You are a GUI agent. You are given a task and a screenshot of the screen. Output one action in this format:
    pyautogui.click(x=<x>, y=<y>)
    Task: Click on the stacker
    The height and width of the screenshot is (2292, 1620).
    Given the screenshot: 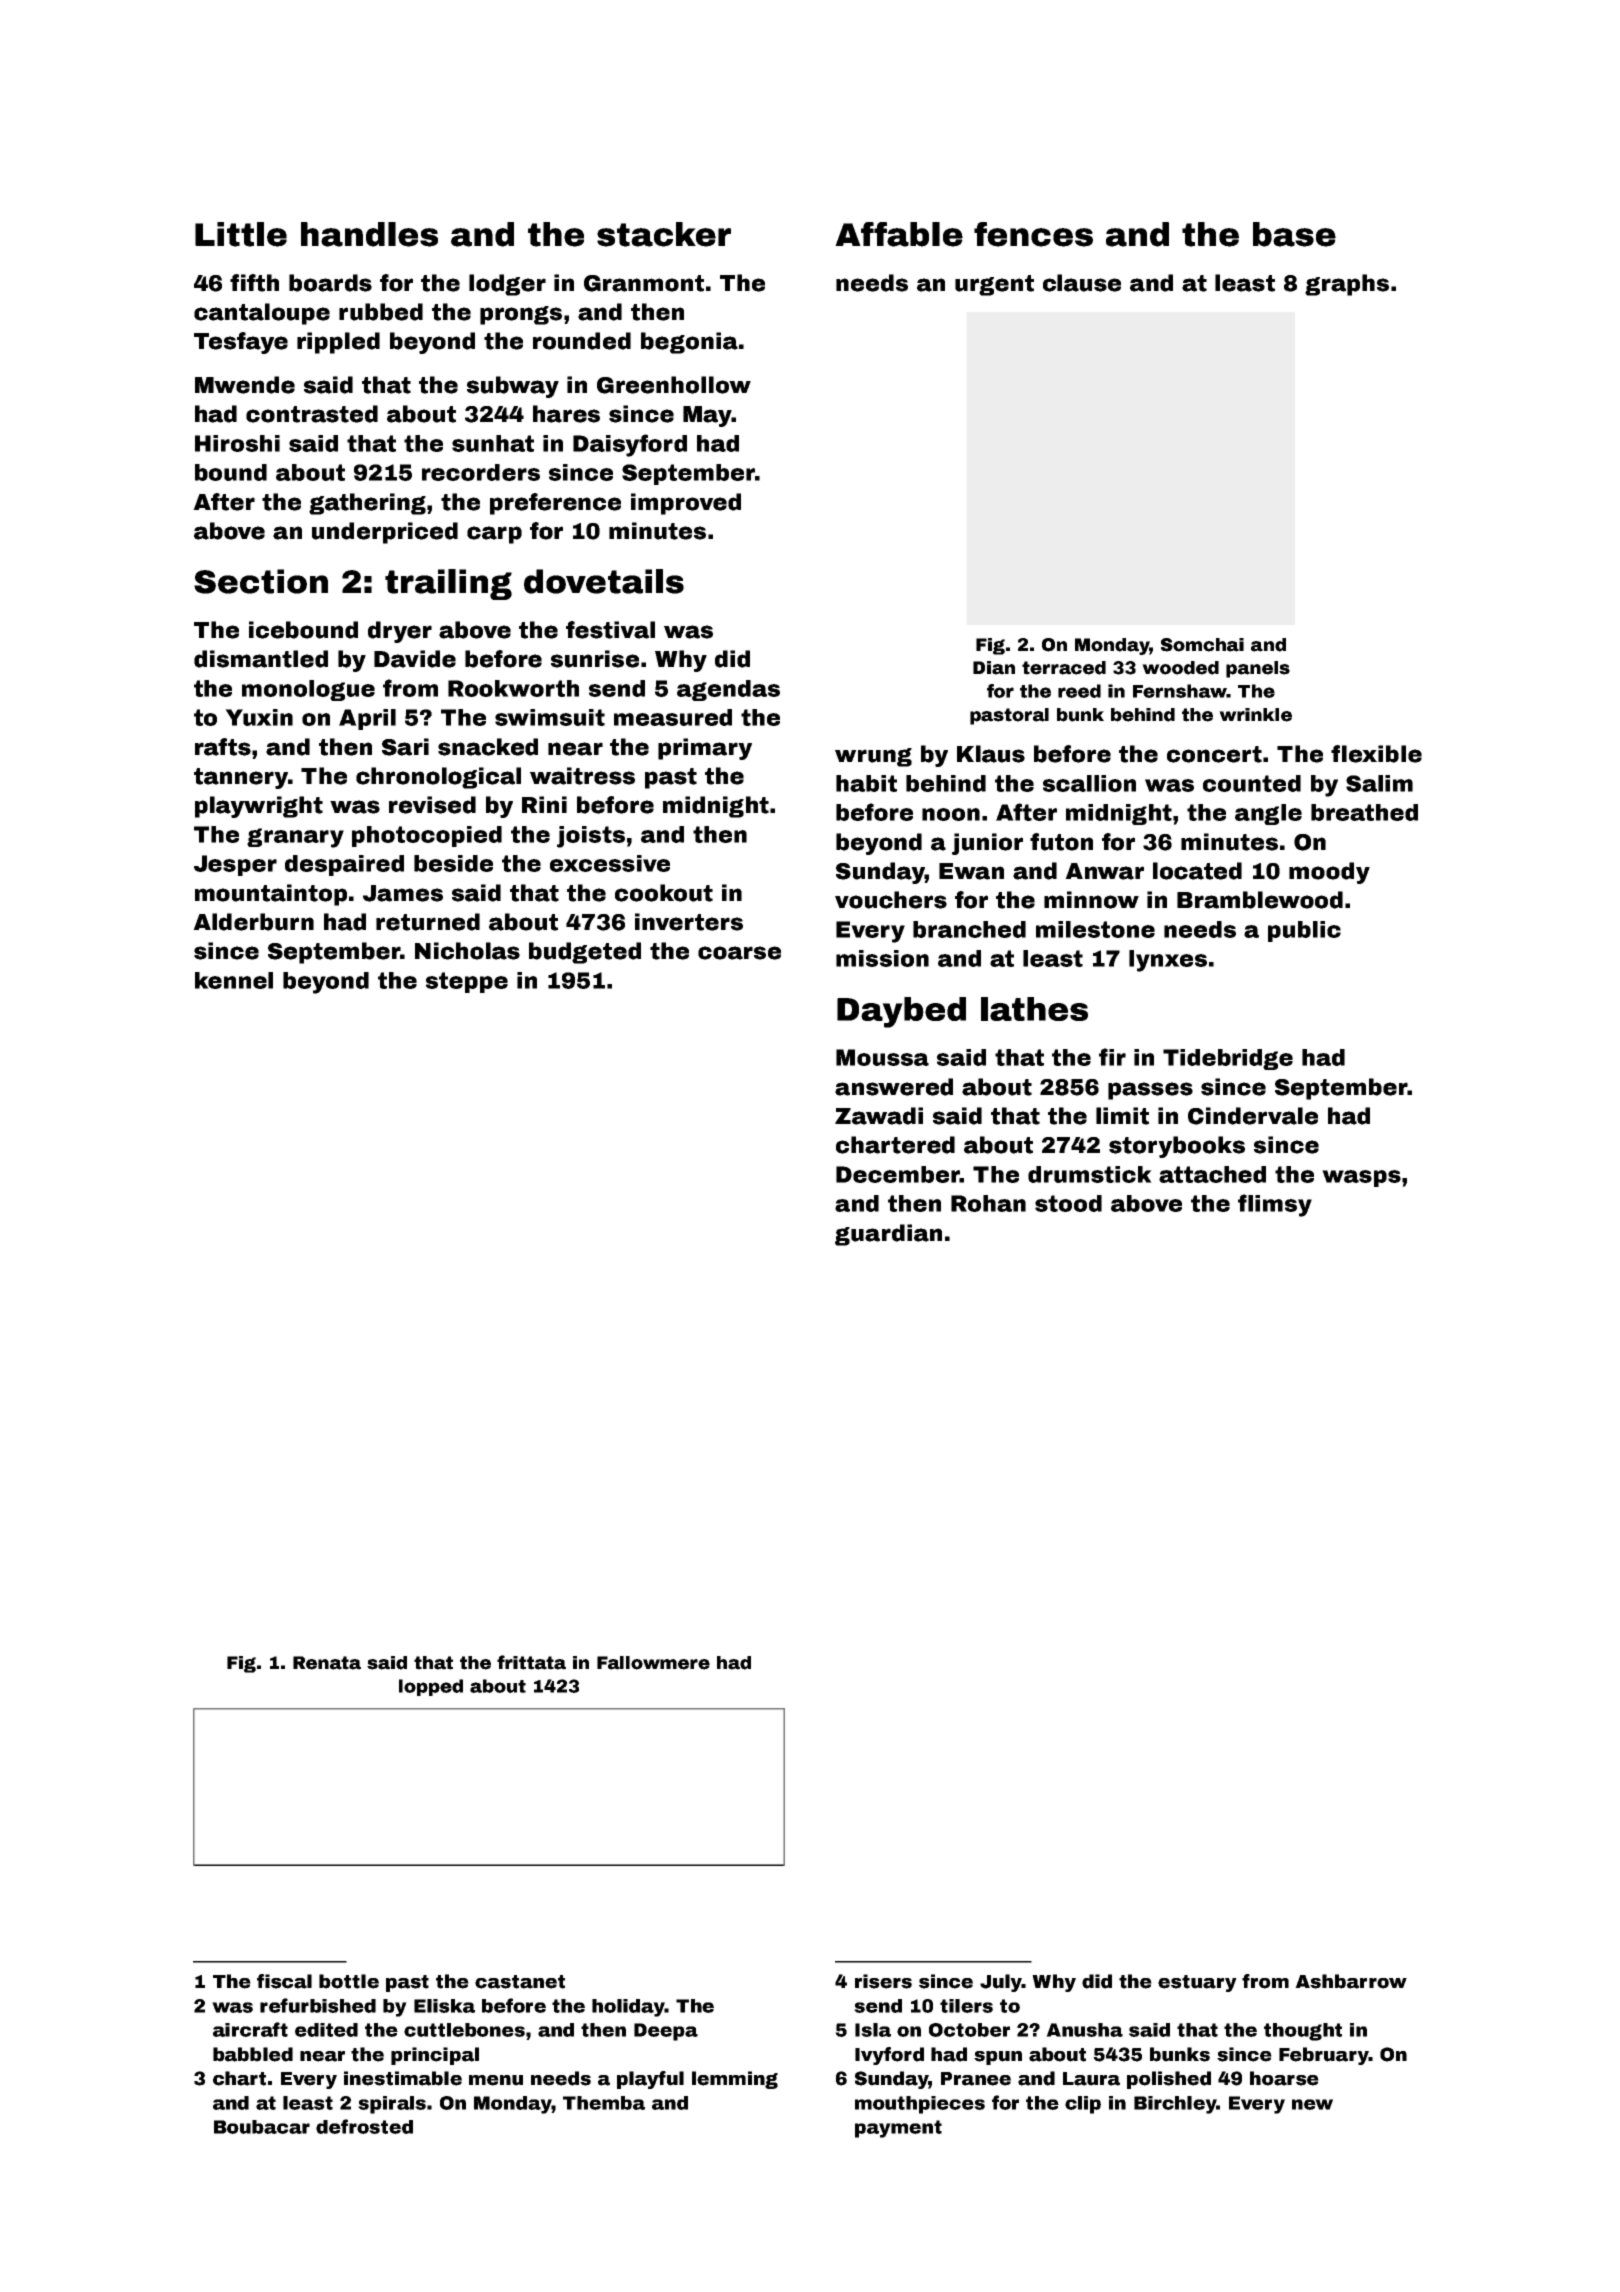 What is the action you would take?
    pyautogui.click(x=664, y=234)
